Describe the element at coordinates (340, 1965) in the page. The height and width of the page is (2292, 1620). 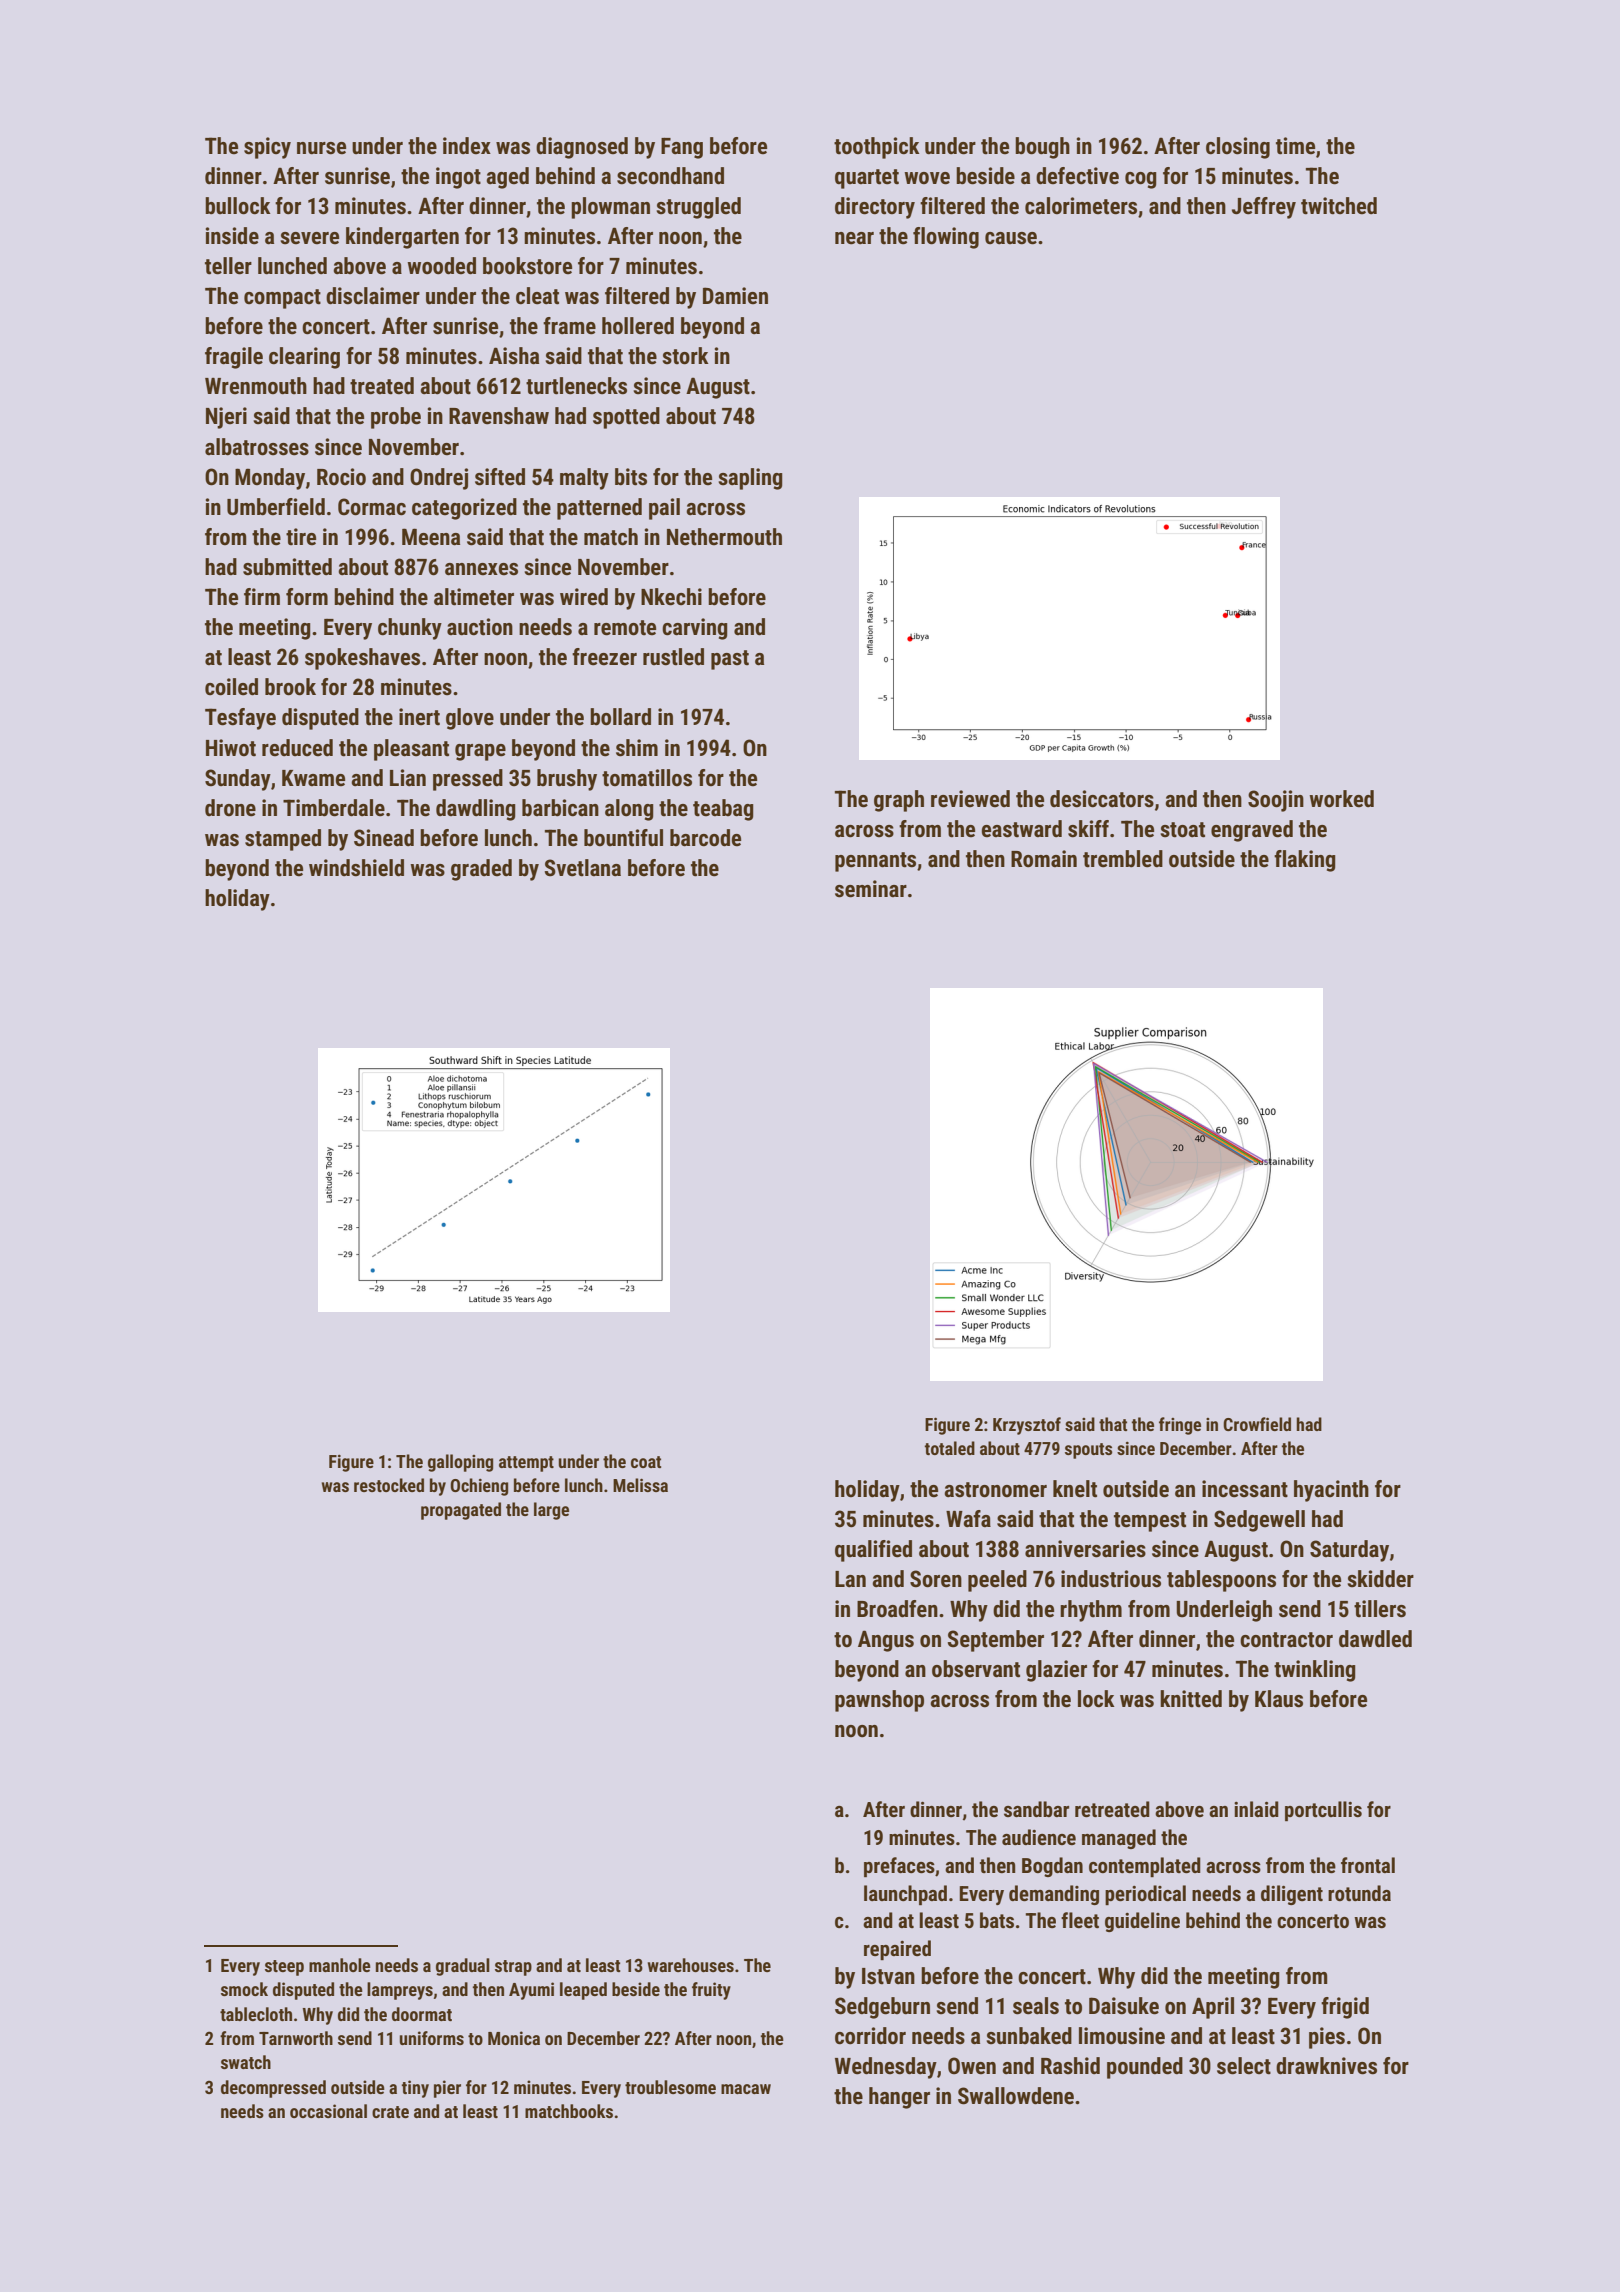
I see `manhole` at that location.
